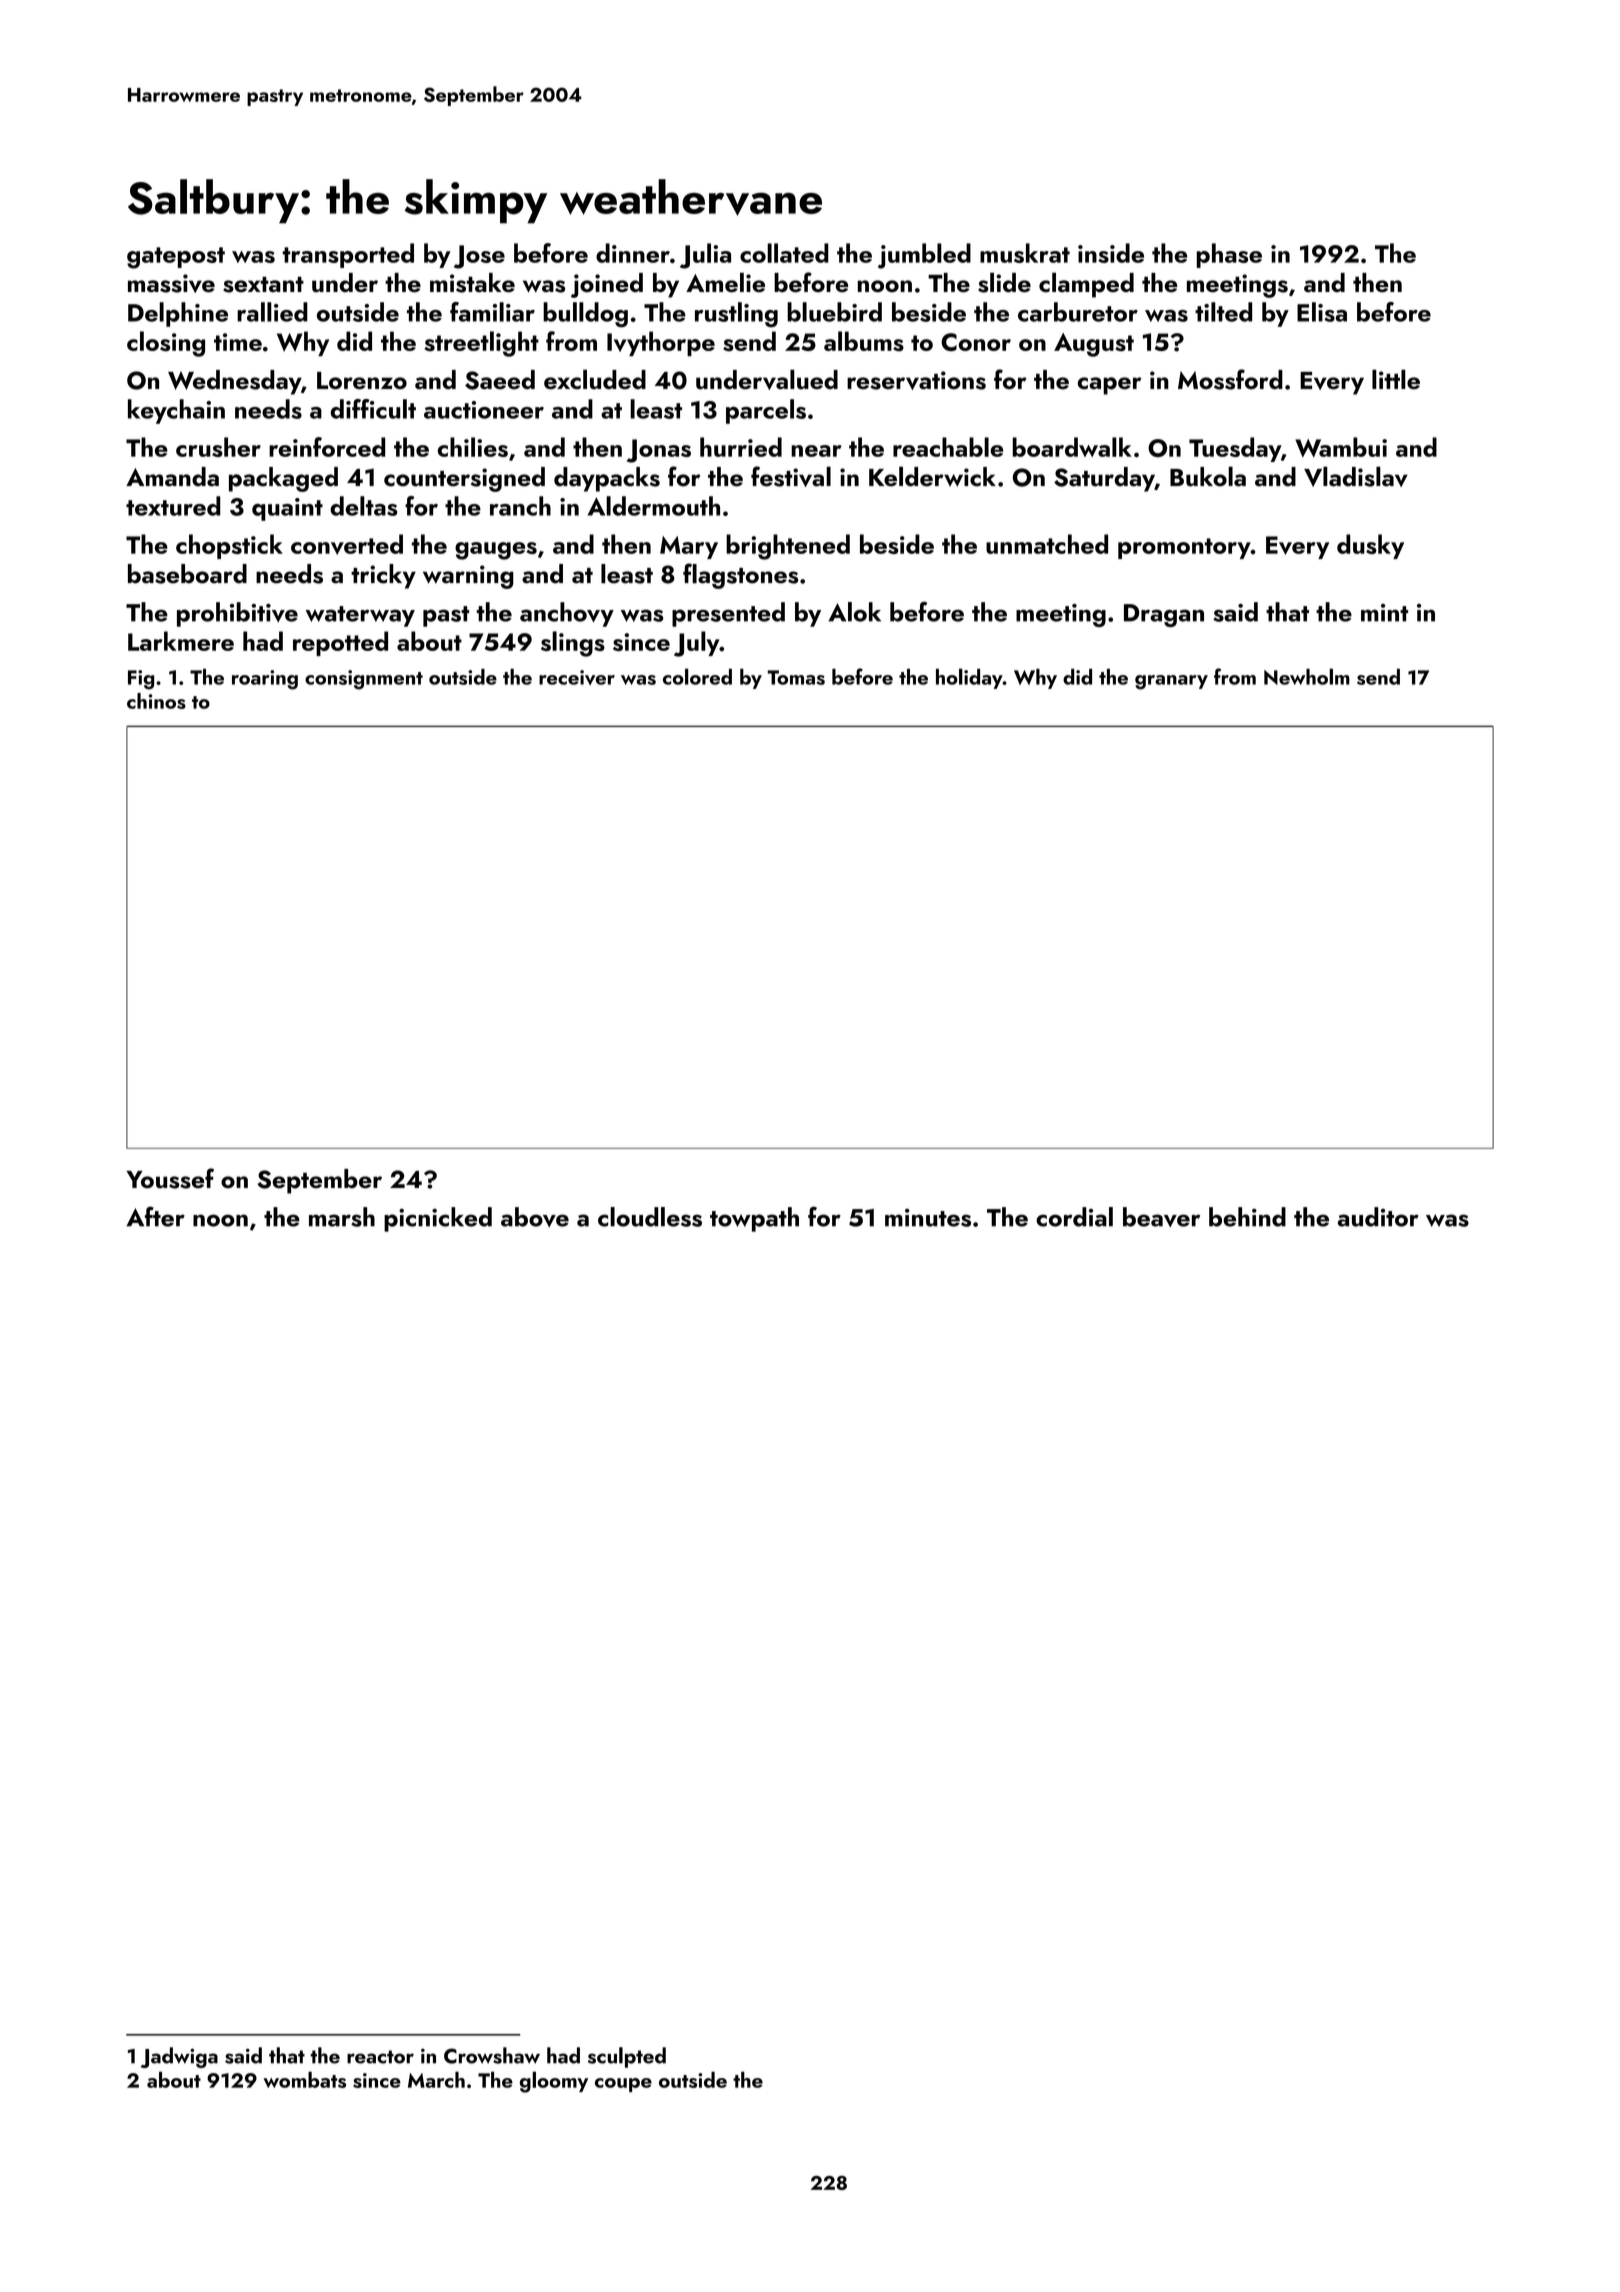 The image size is (1620, 2292). What do you see at coordinates (438, 1219) in the screenshot?
I see `picnicked` at bounding box center [438, 1219].
